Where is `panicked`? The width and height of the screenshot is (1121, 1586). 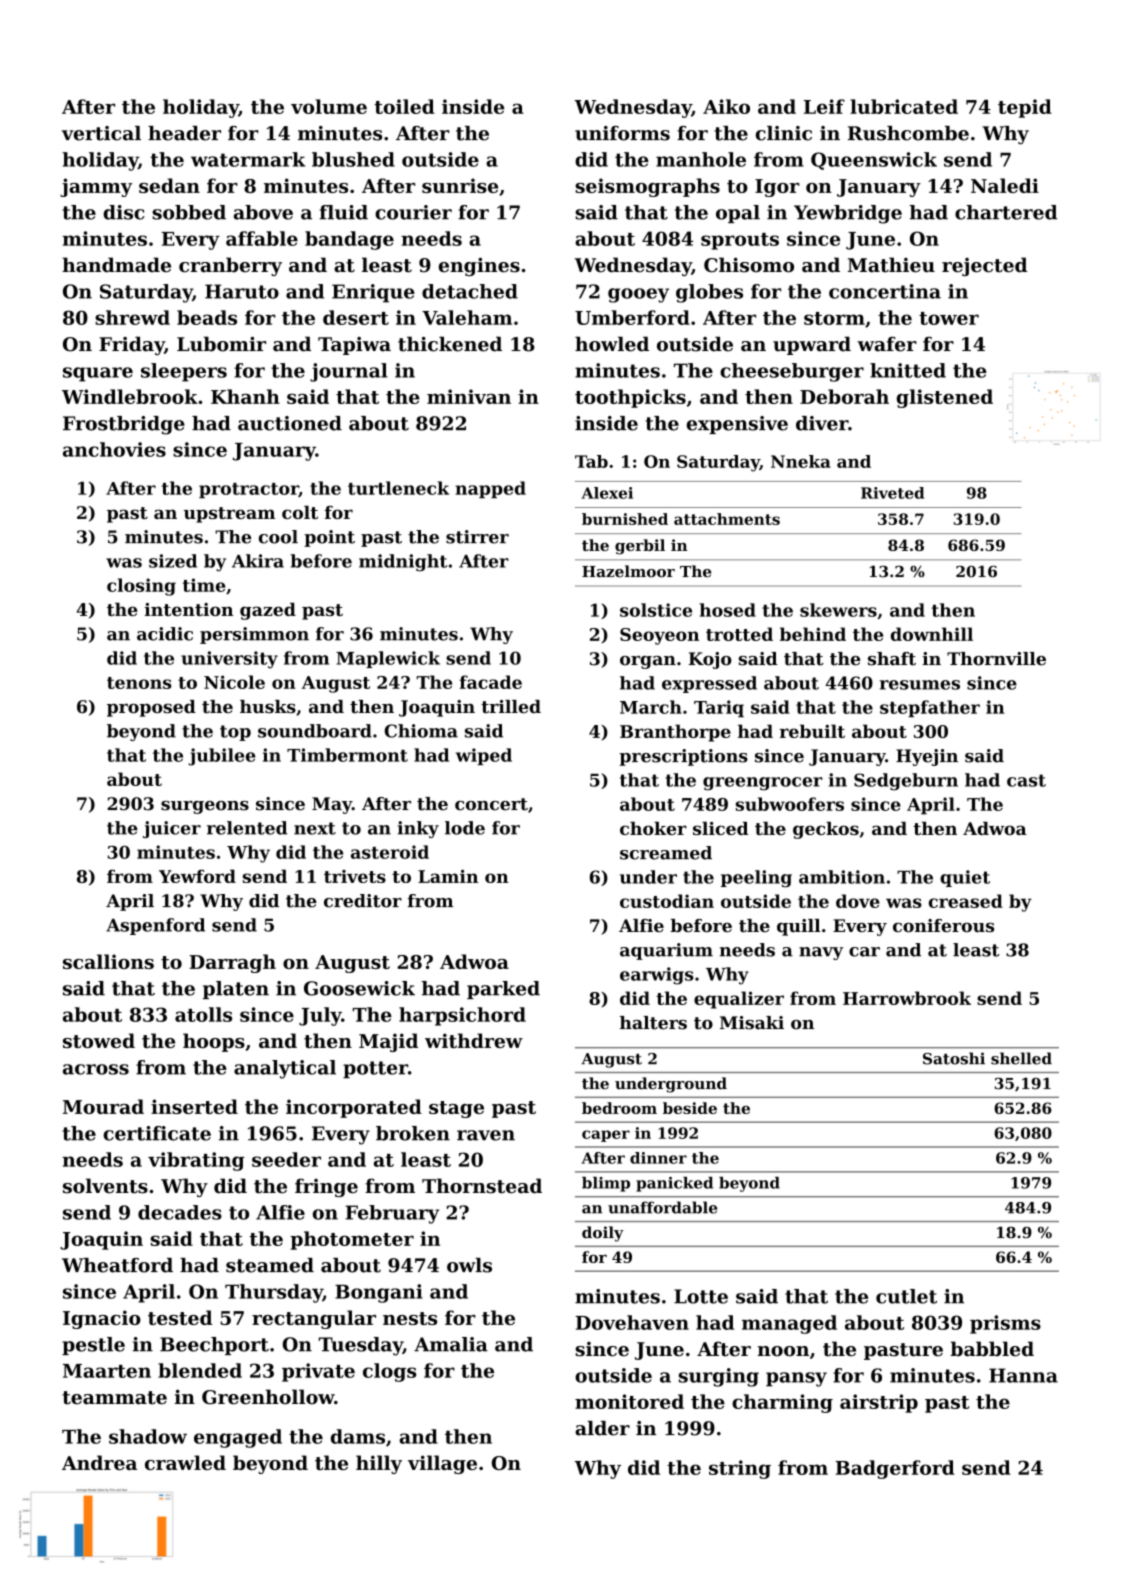 panicked is located at coordinates (674, 1184).
